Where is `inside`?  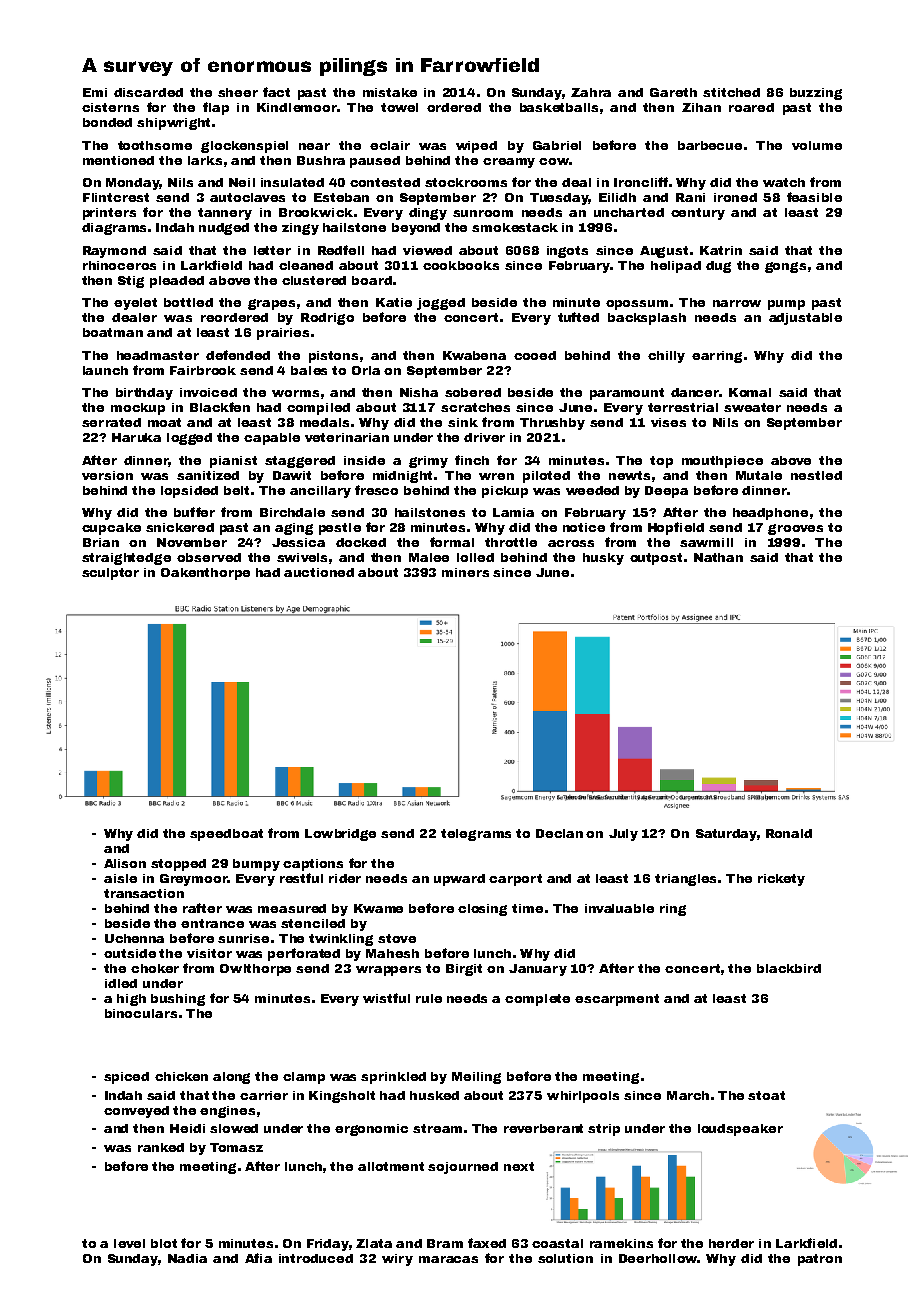
inside is located at coordinates (364, 460).
